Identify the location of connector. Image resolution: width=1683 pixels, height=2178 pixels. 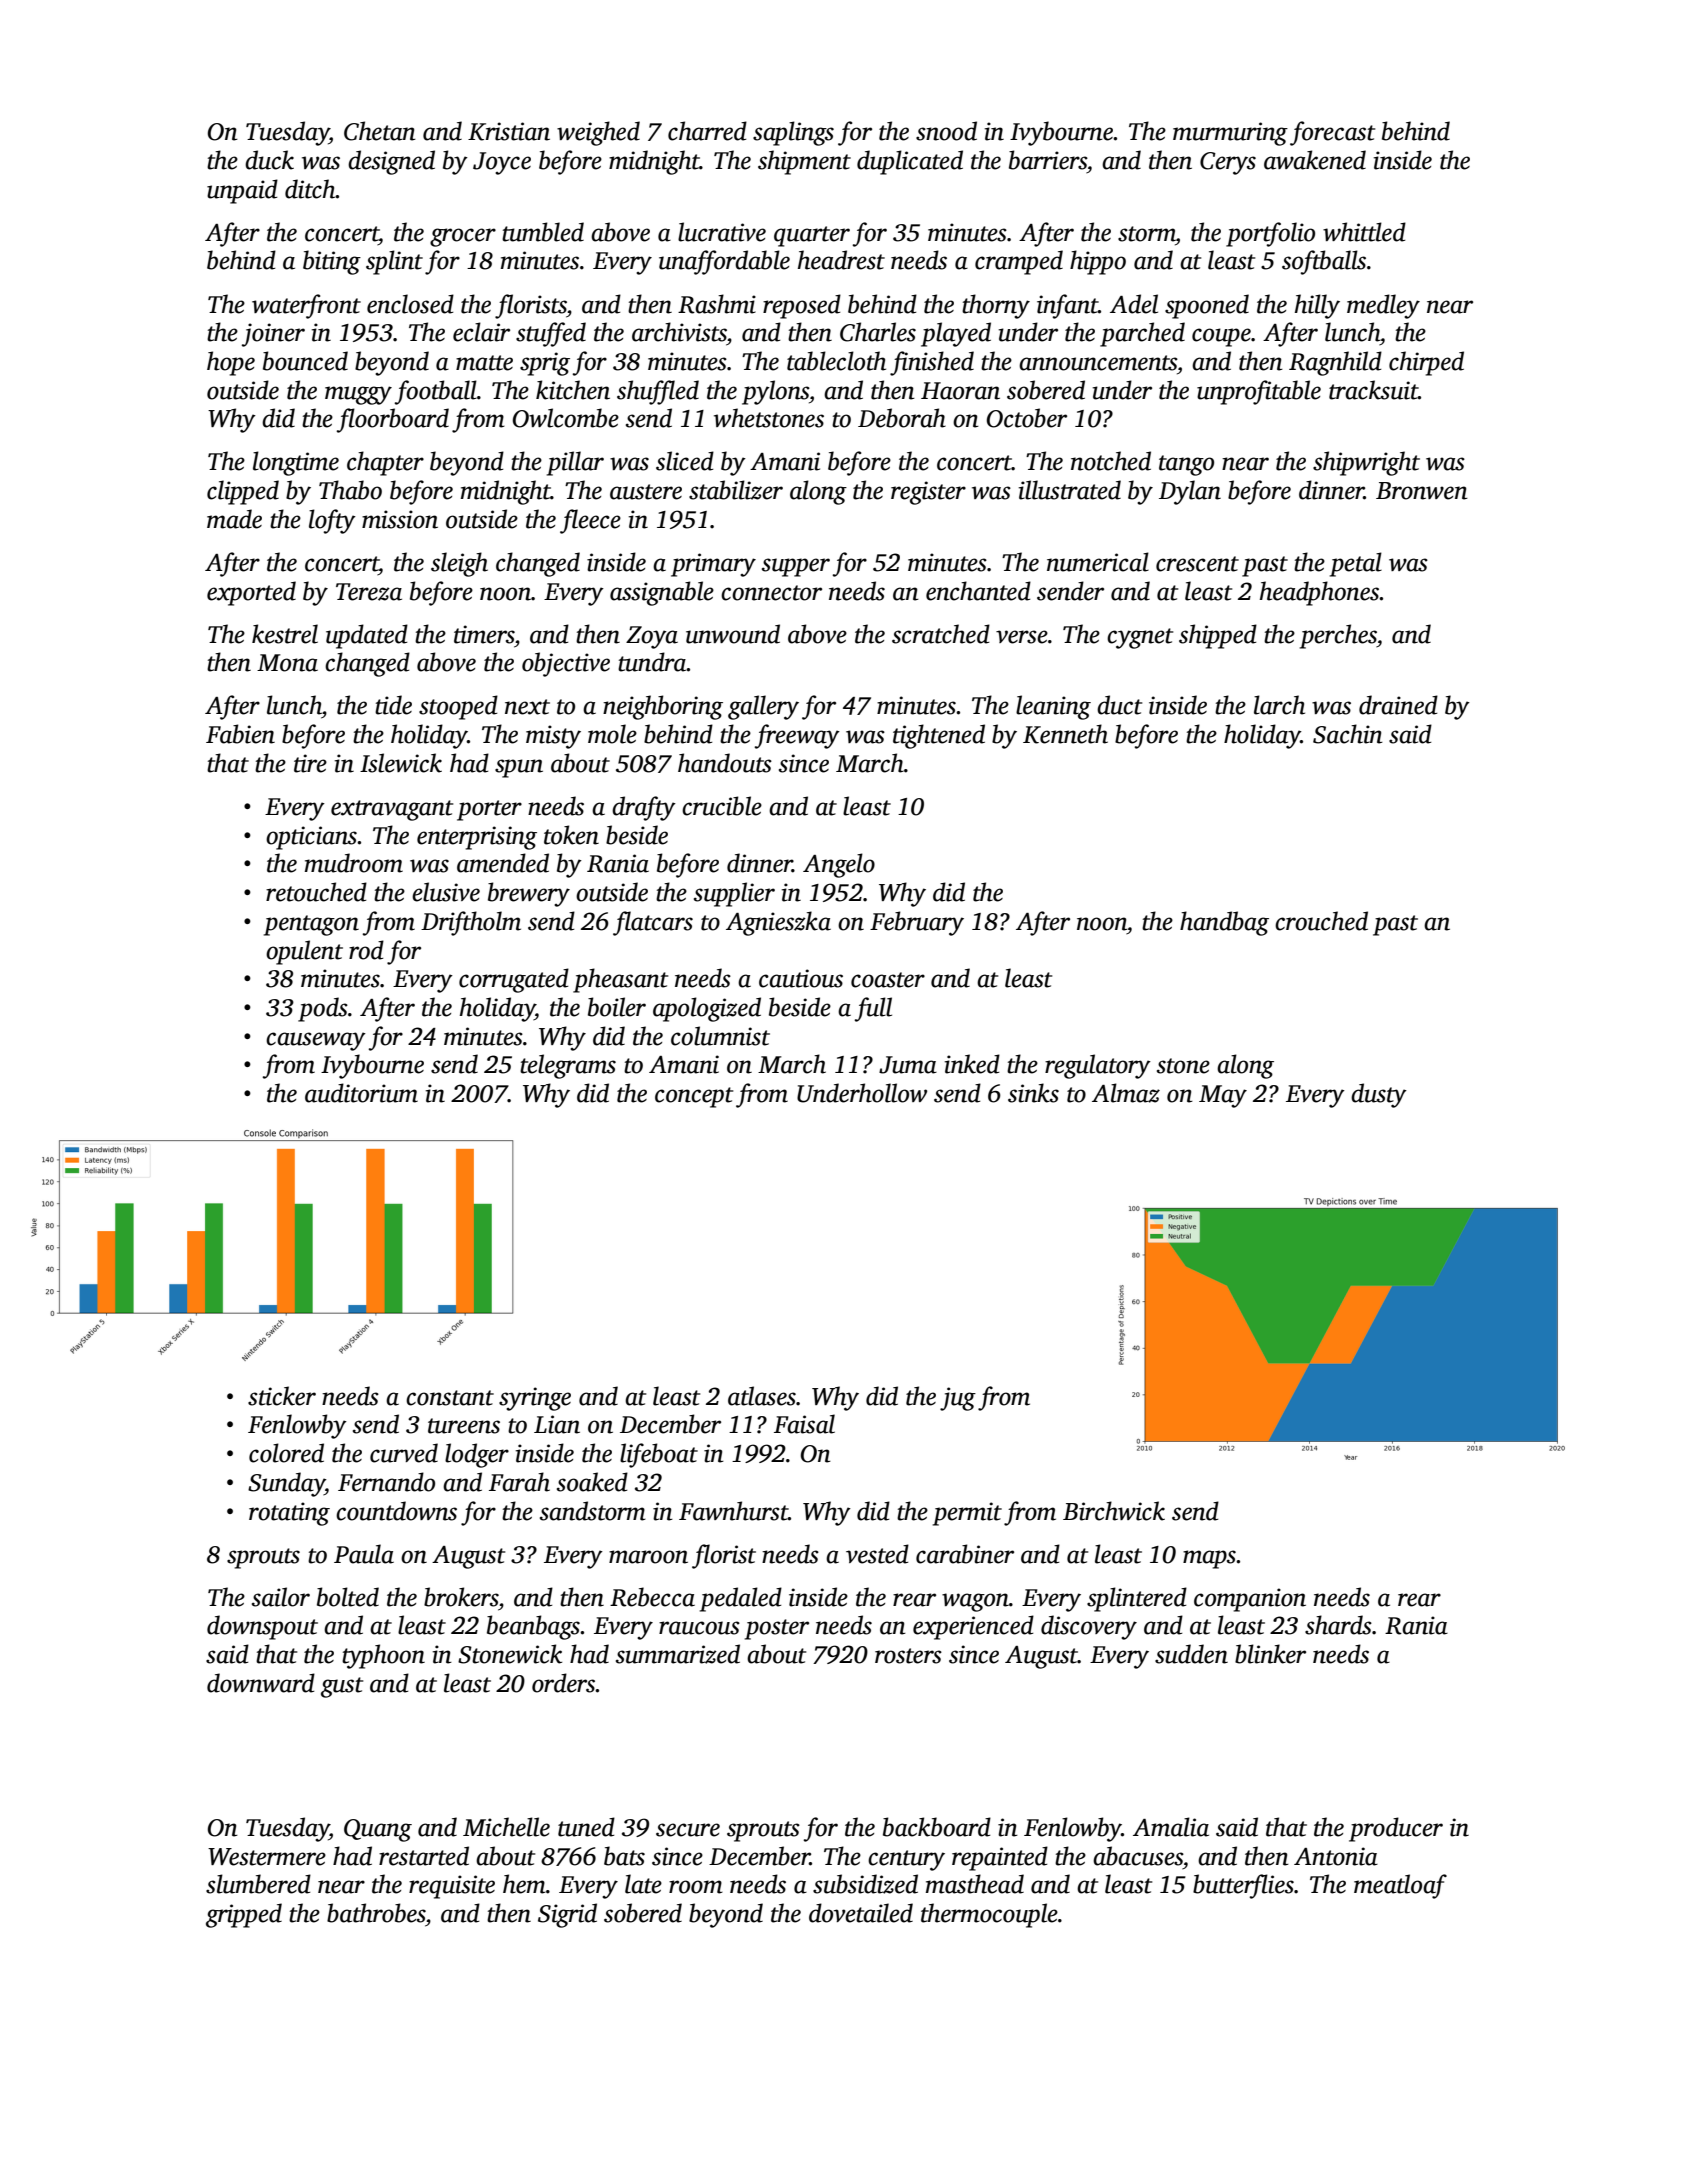
(771, 593).
